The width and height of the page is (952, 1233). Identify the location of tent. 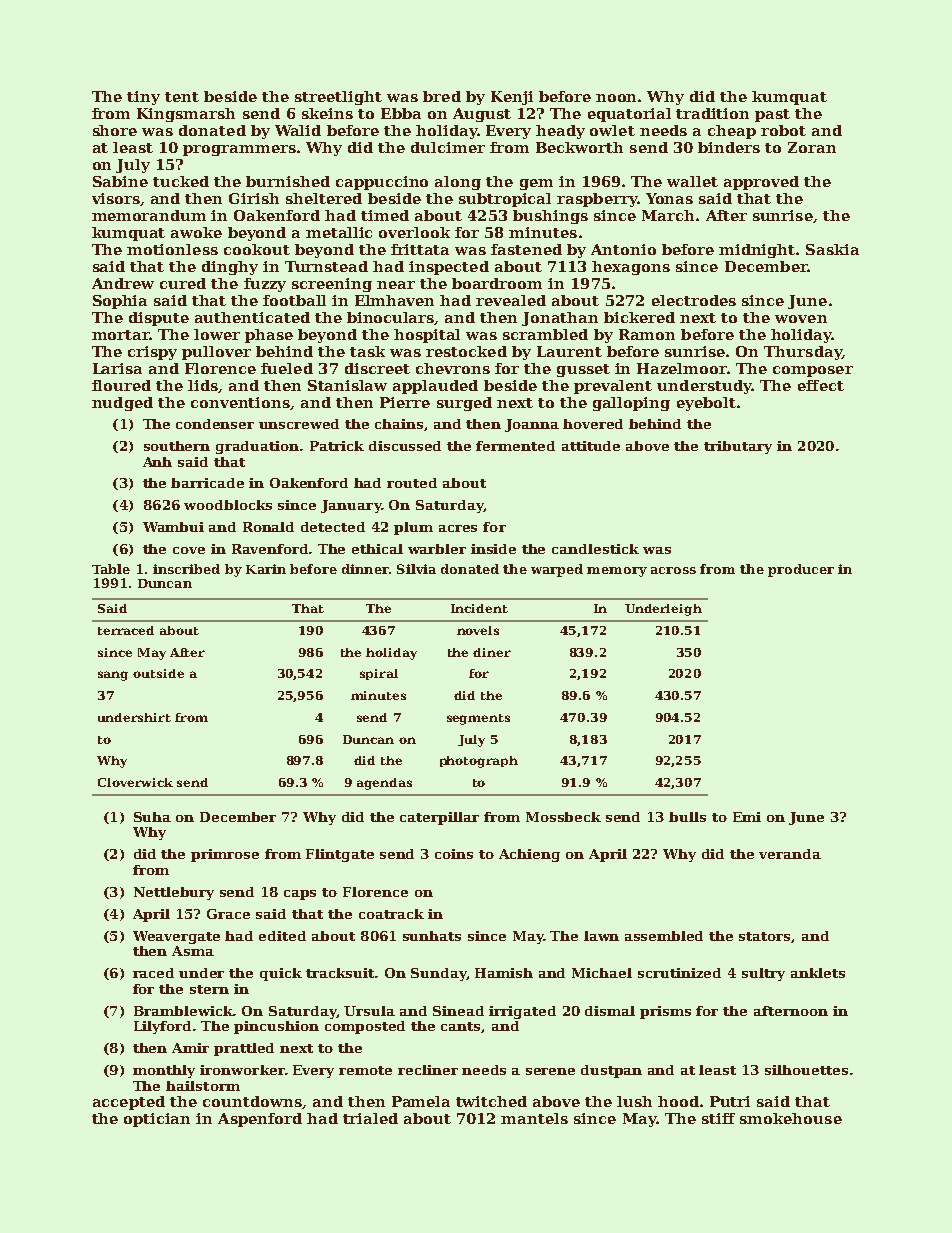
(182, 97).
